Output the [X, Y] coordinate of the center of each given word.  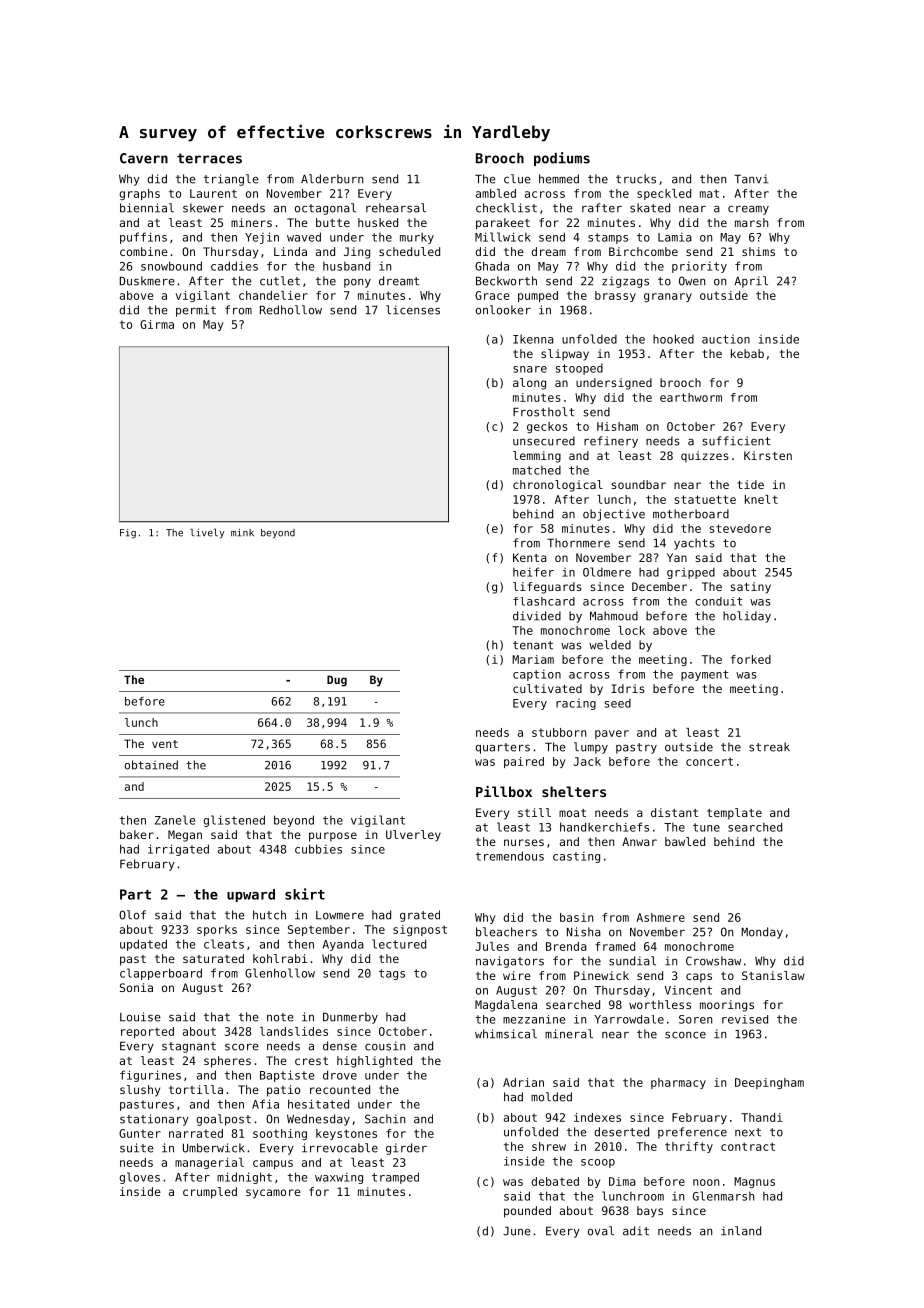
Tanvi [751, 179]
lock [631, 630]
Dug [337, 681]
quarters [503, 748]
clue [517, 179]
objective [614, 515]
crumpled [210, 1193]
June [517, 1231]
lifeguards [547, 588]
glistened [234, 821]
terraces [209, 158]
